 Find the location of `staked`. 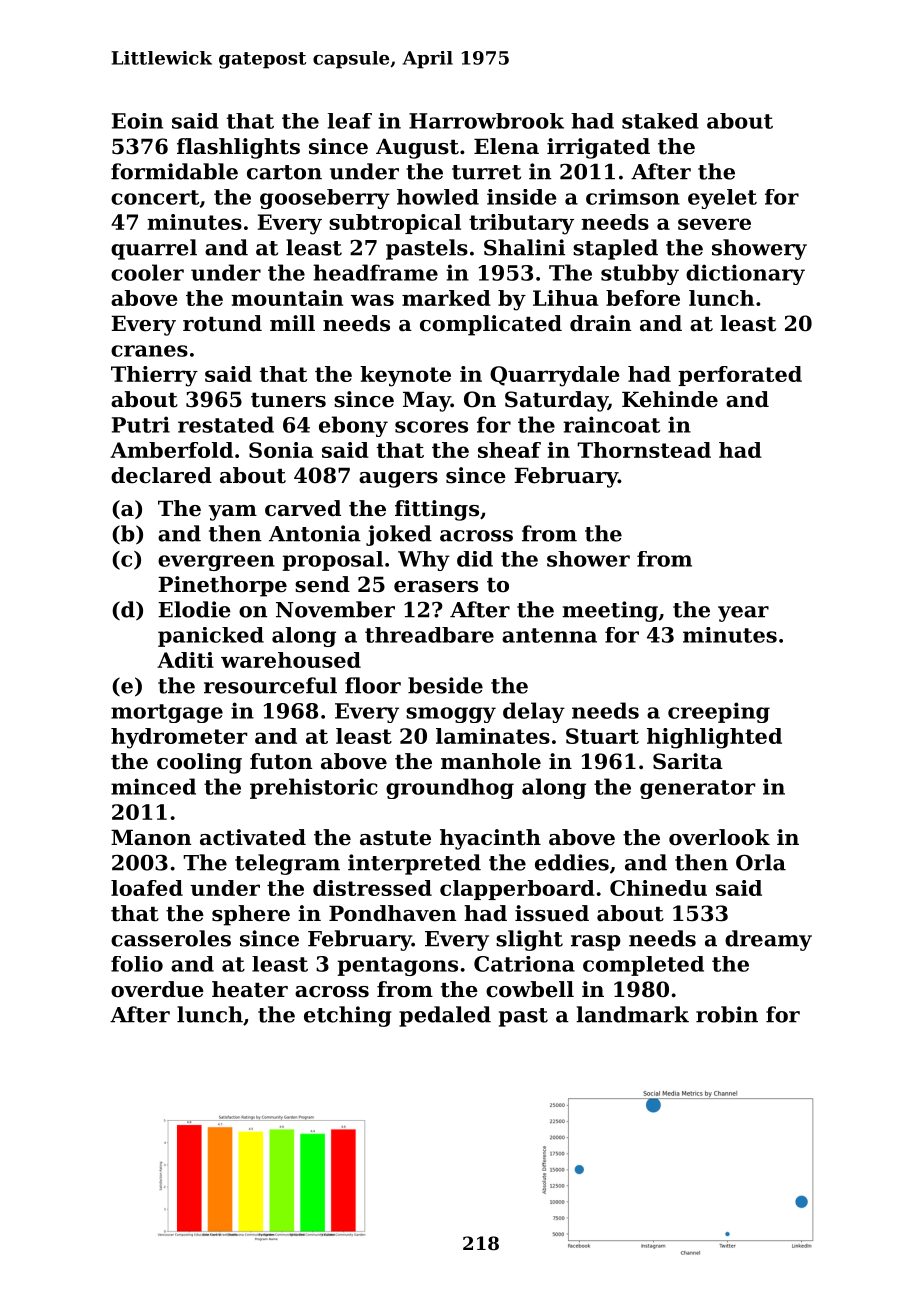

staked is located at coordinates (660, 121).
